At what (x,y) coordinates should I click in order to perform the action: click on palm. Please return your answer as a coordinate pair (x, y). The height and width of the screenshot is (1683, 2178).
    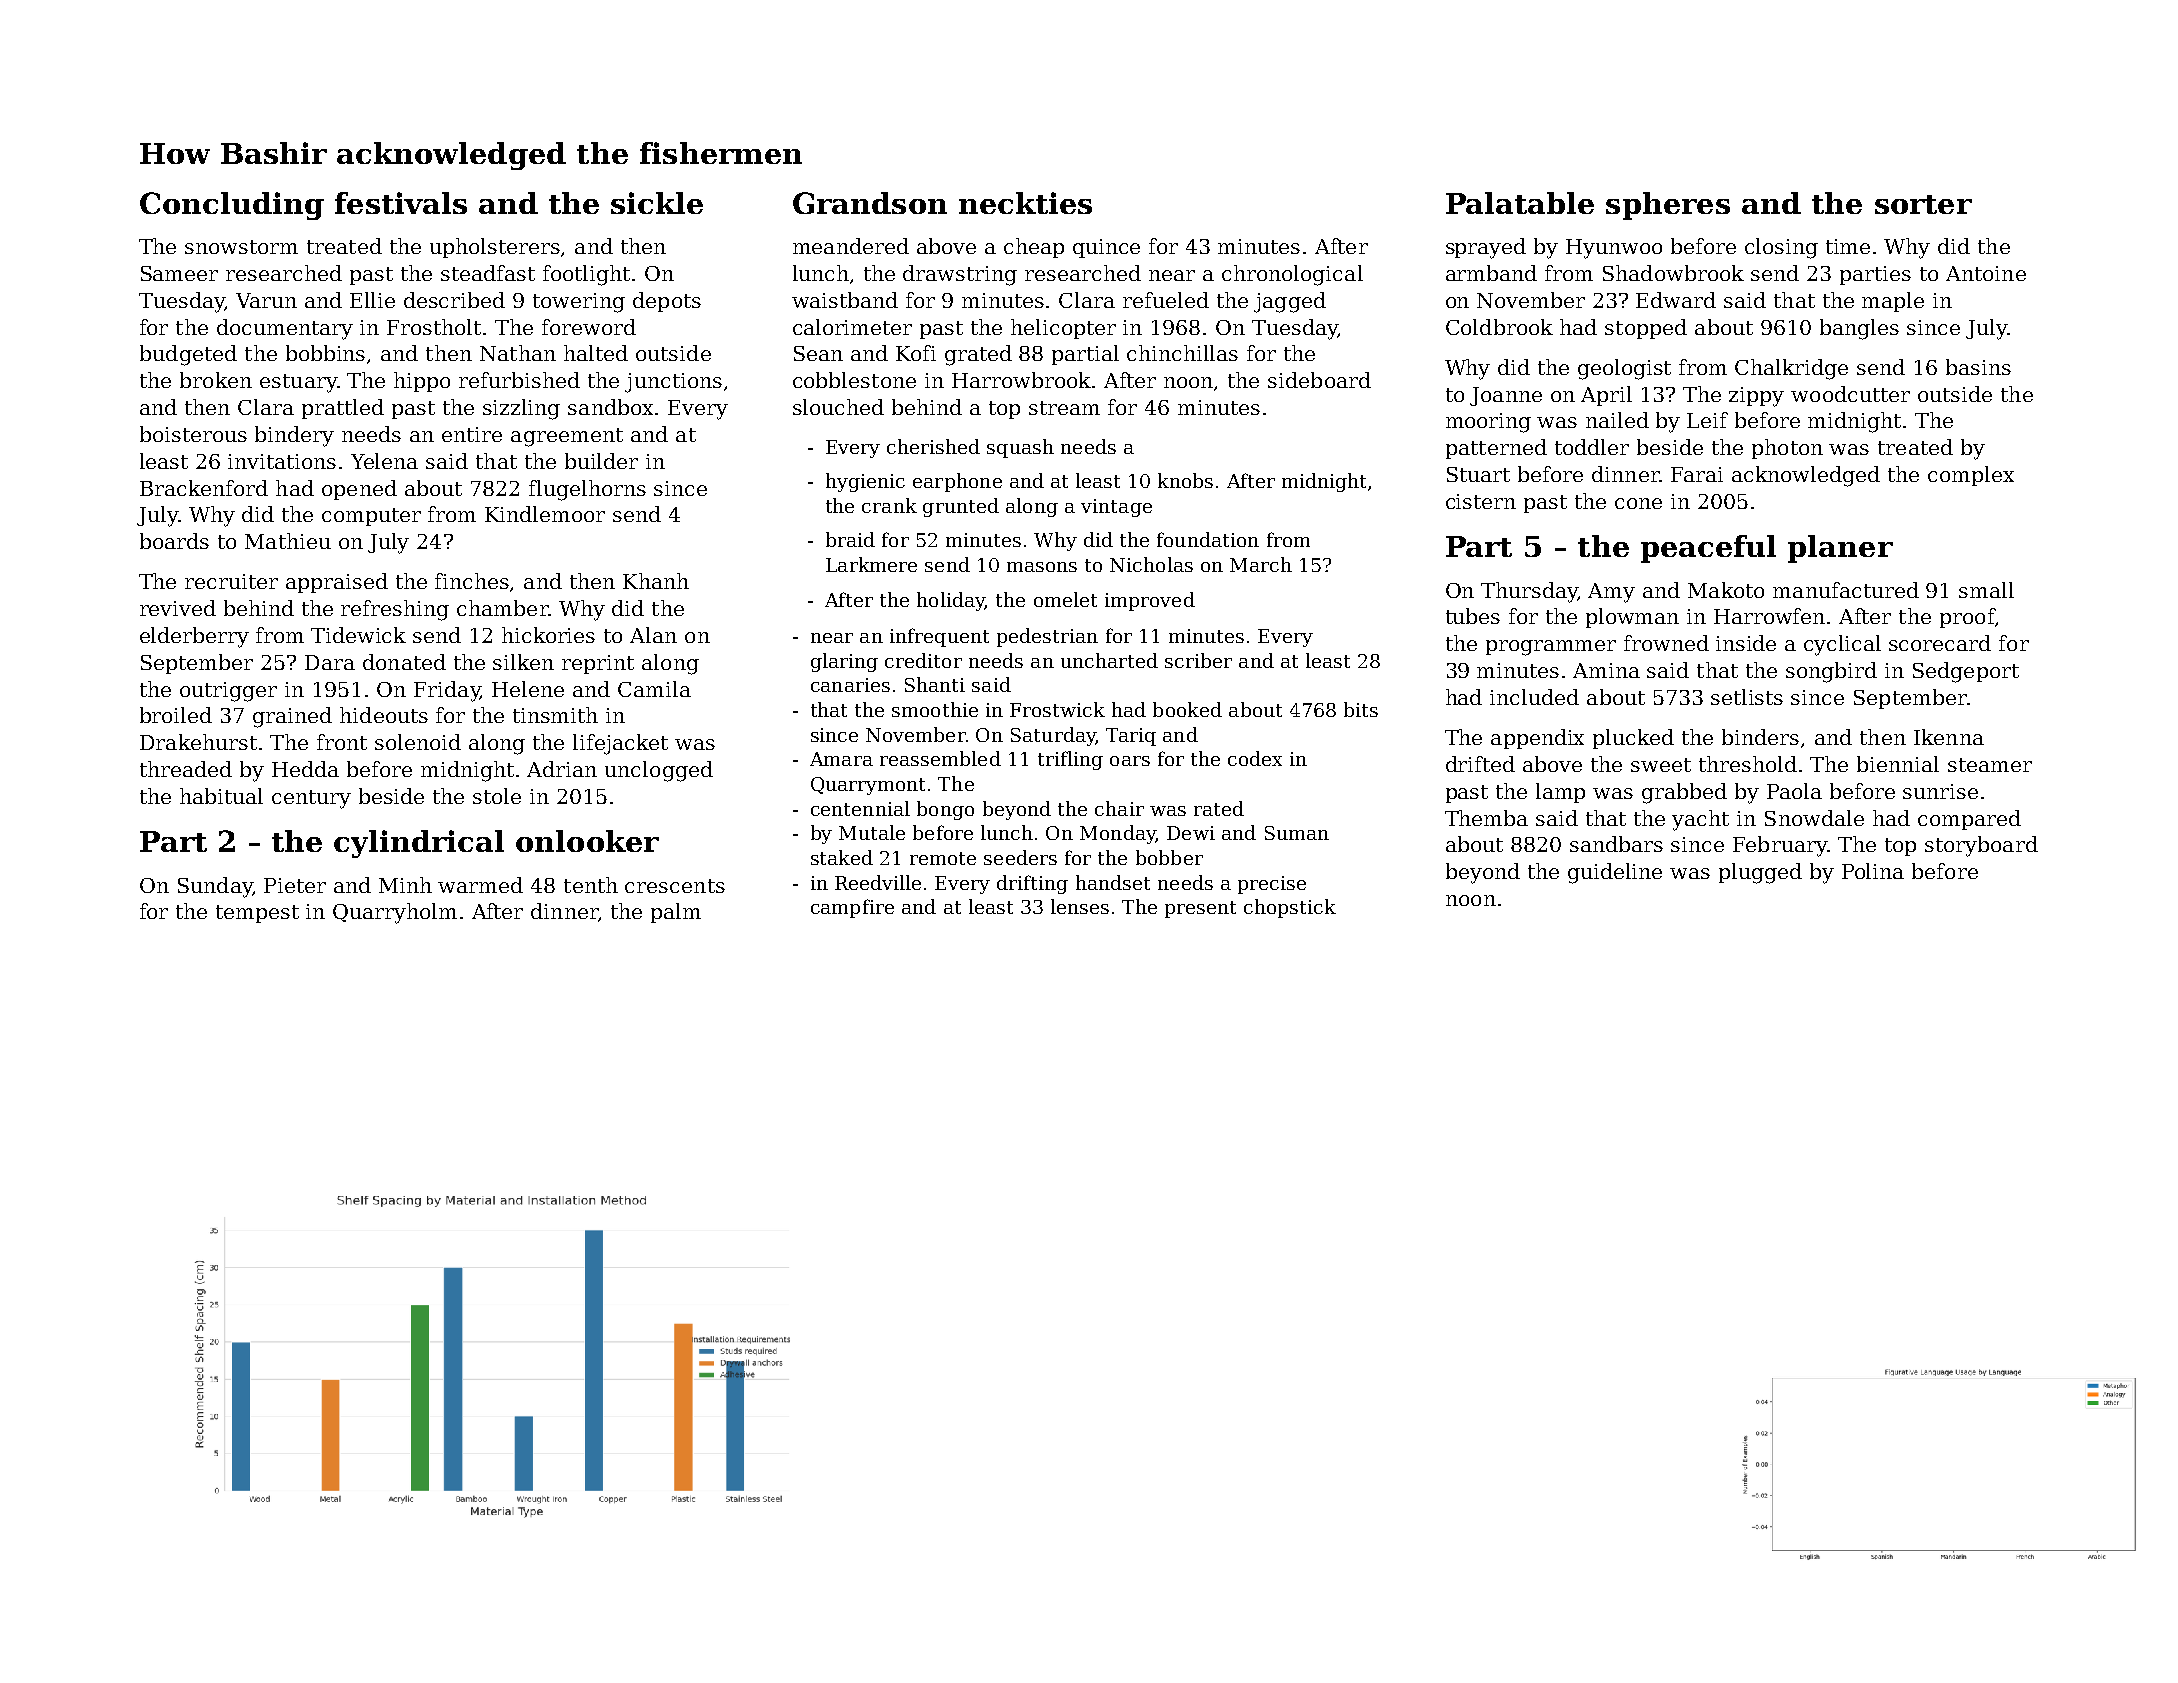
    Looking at the image, I should click on (676, 913).
